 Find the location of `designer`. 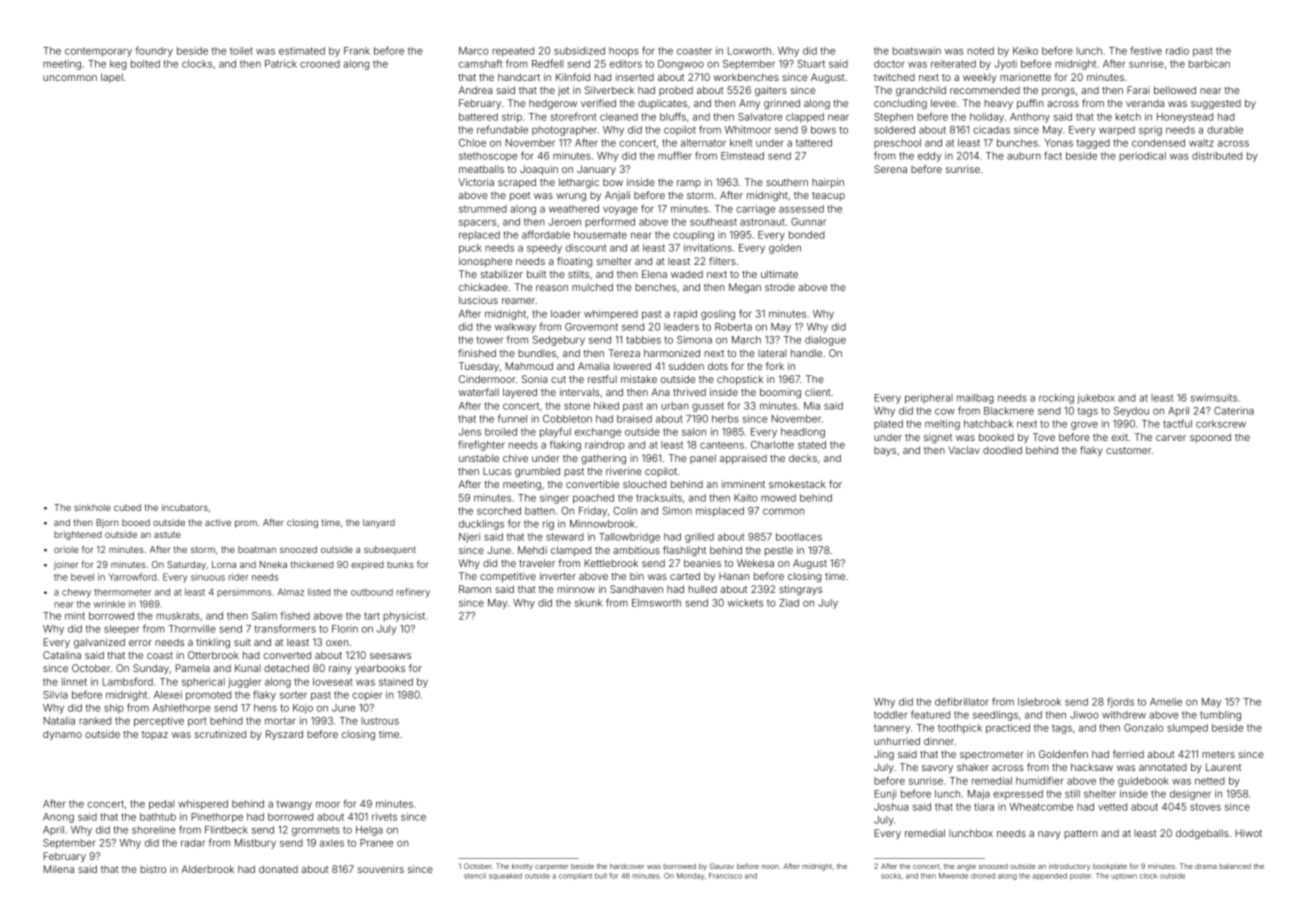

designer is located at coordinates (1190, 795).
